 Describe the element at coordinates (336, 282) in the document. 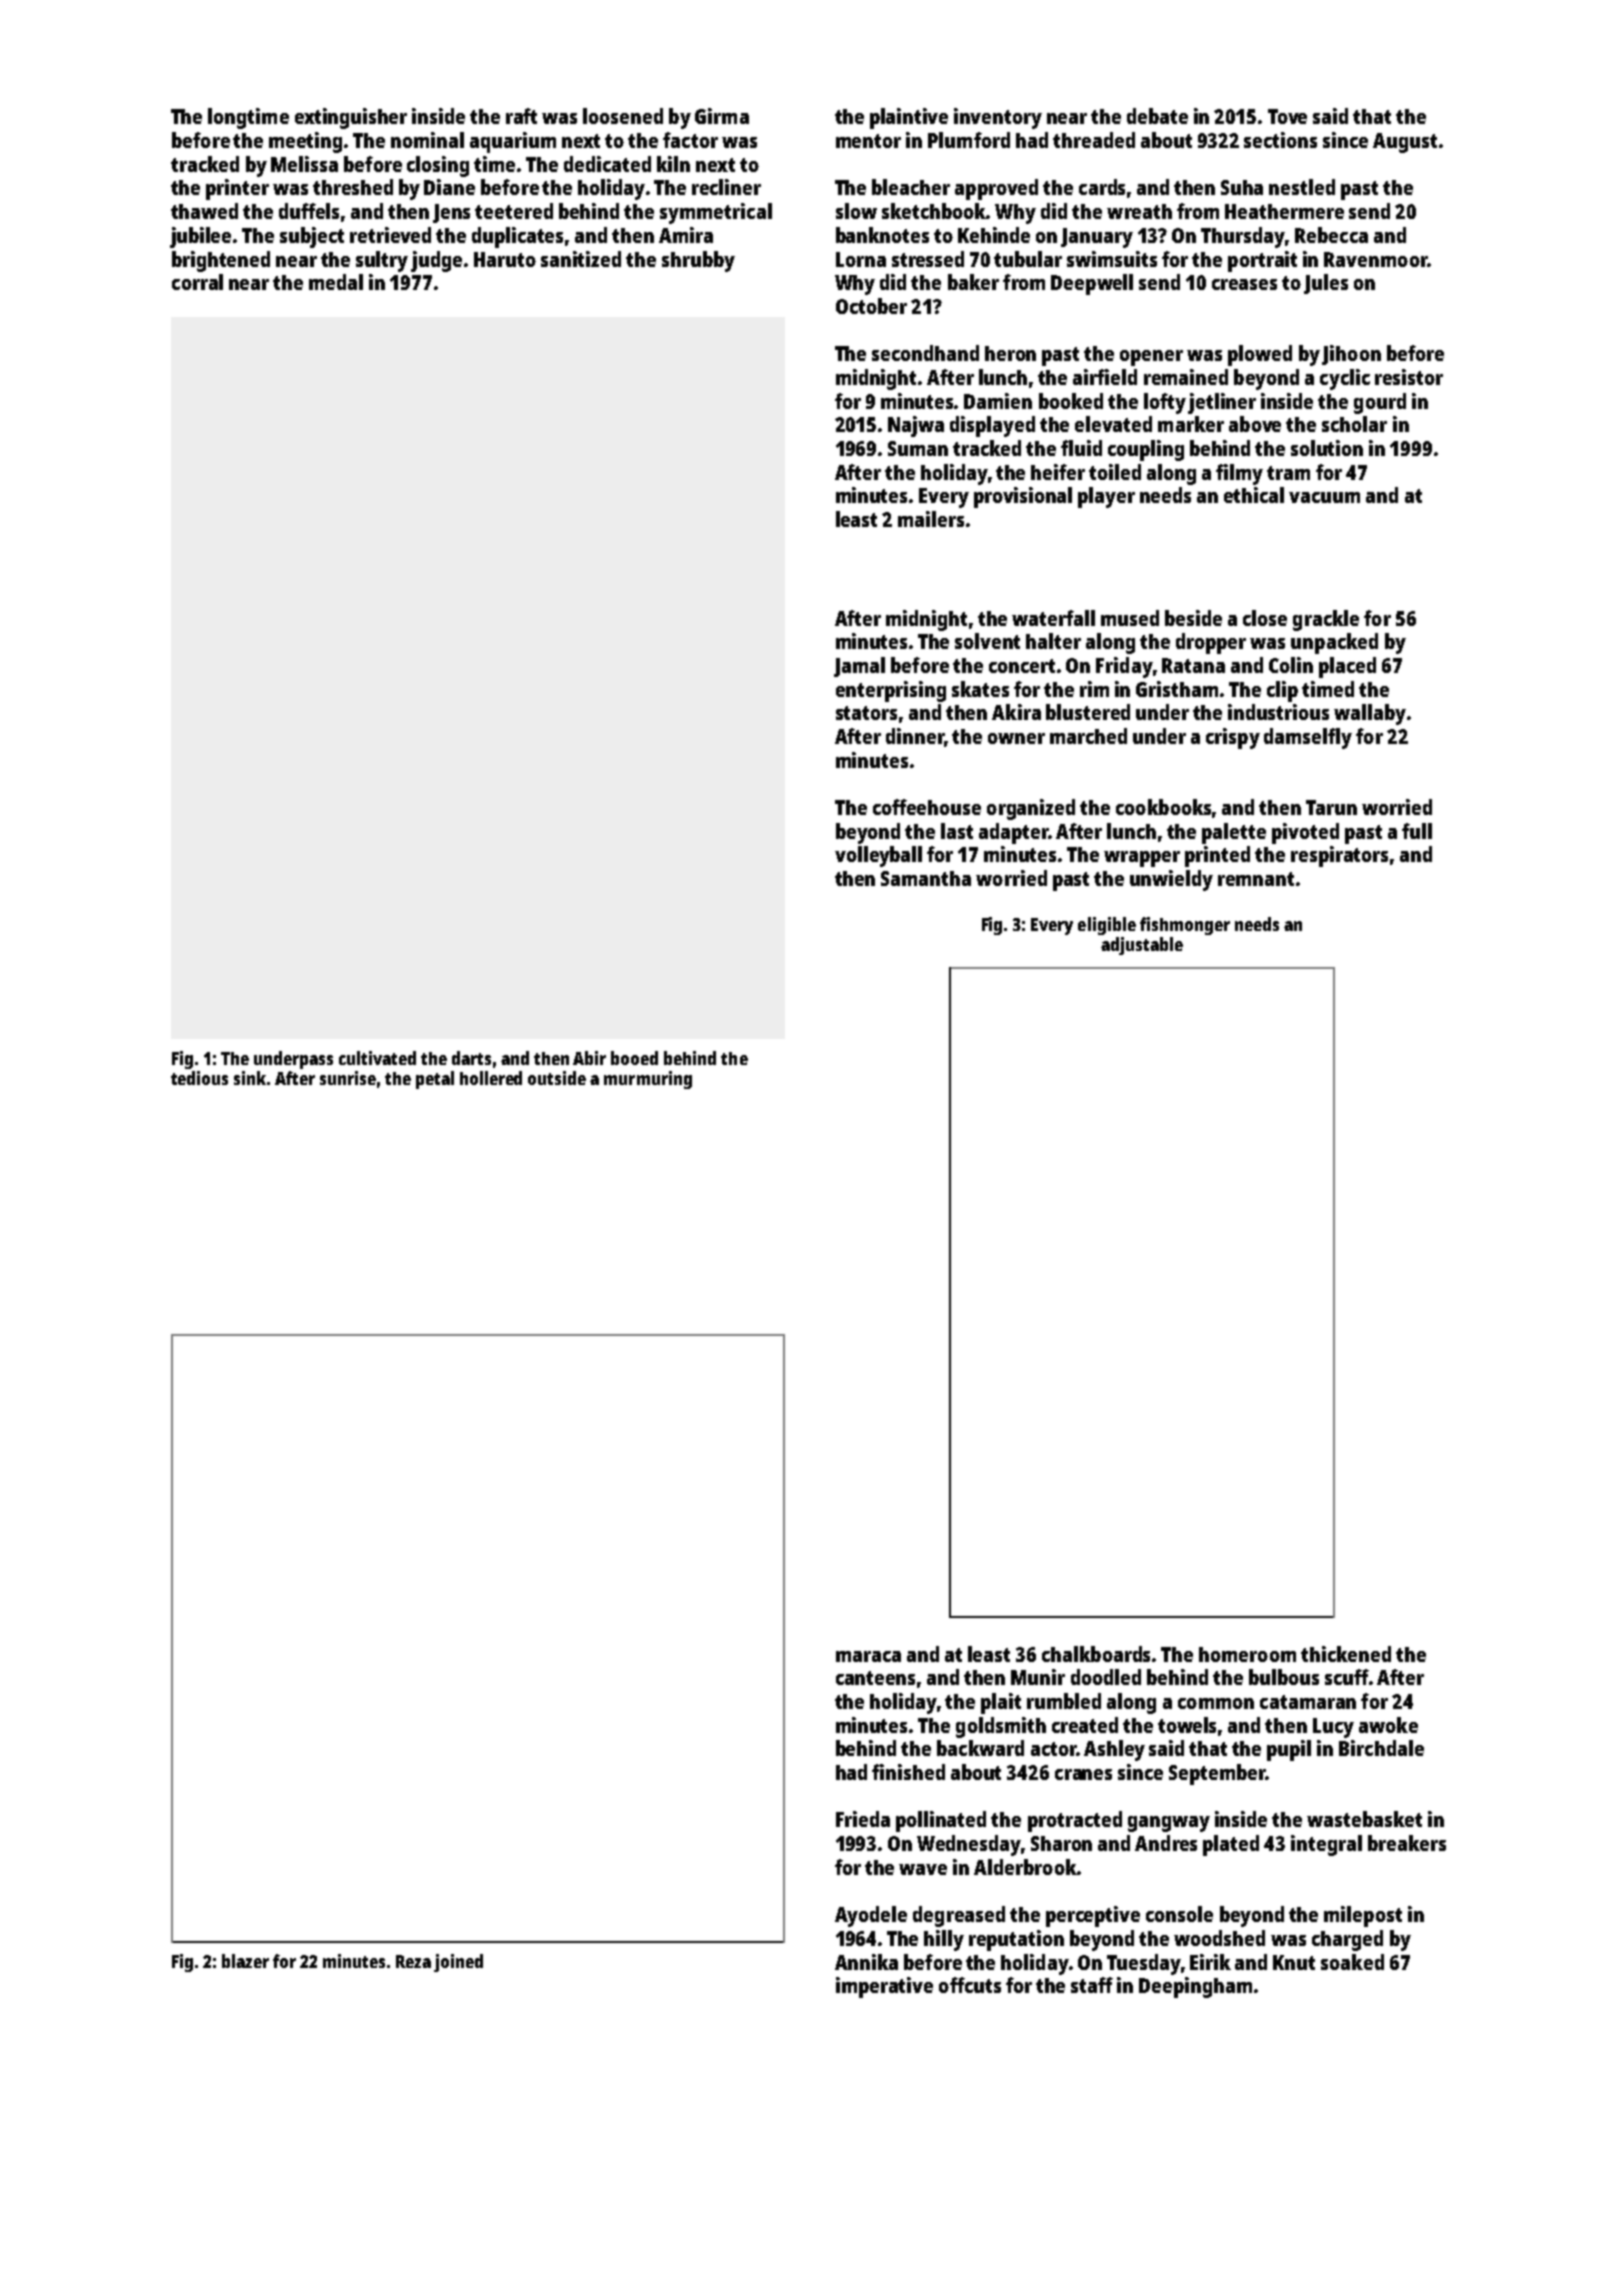

I see `medal` at that location.
